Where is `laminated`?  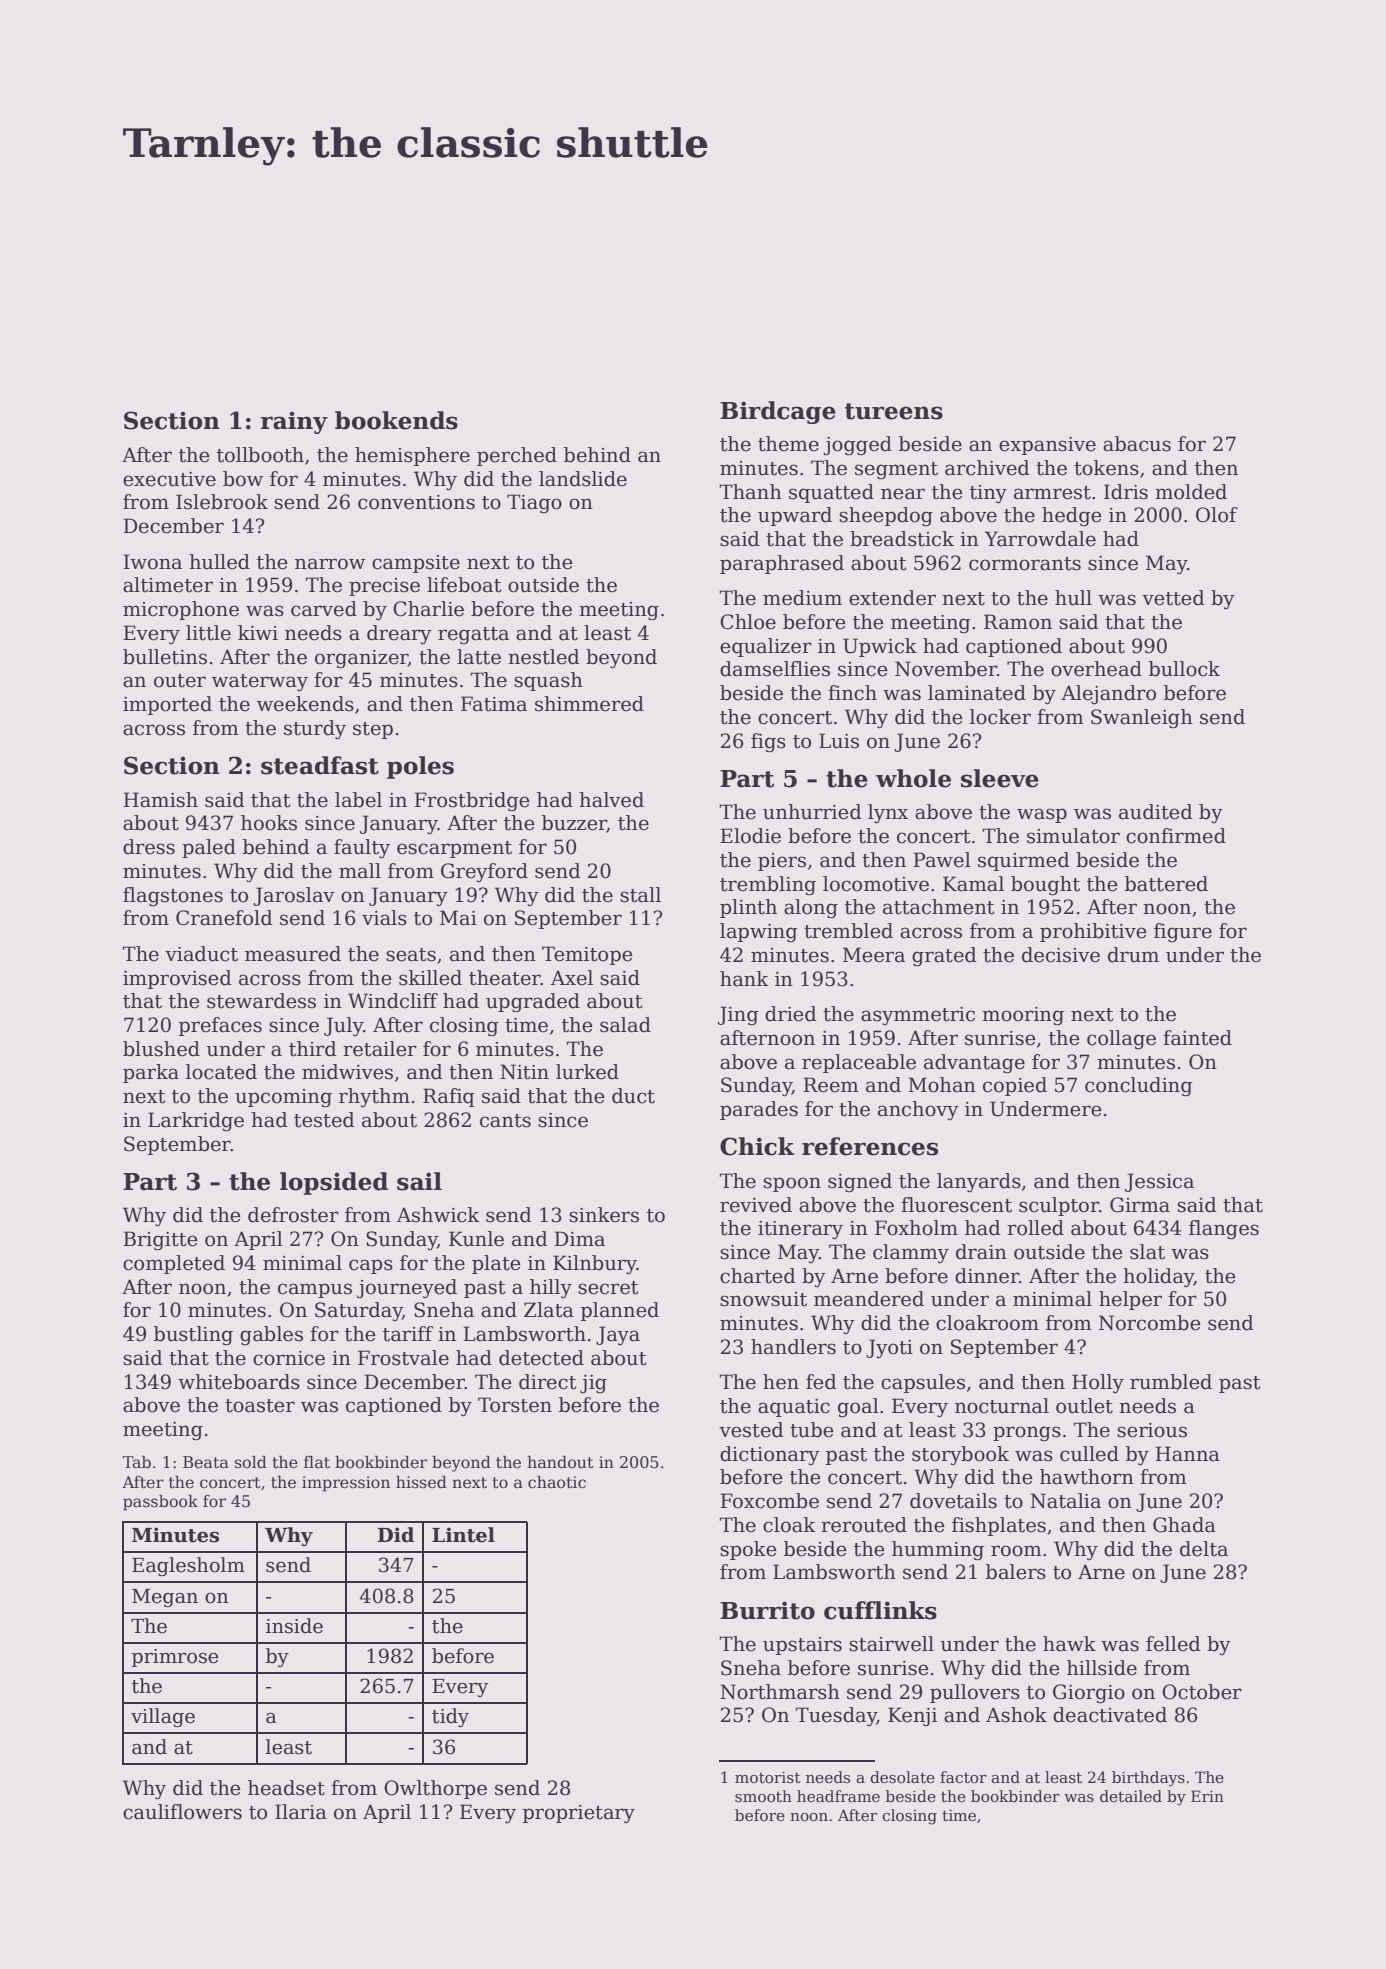
laminated is located at coordinates (977, 693).
